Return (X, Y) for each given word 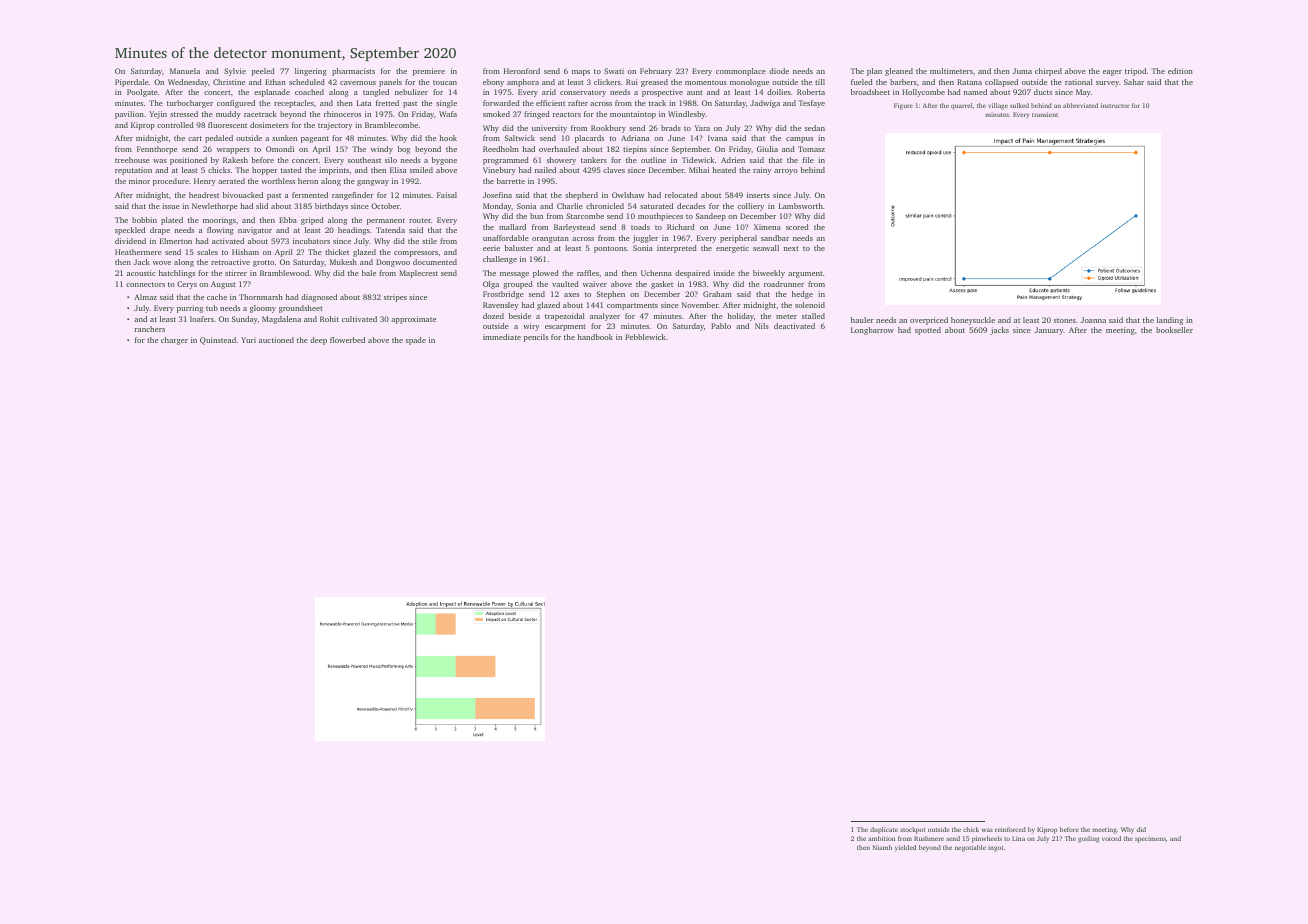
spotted (928, 331)
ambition (881, 838)
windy (382, 150)
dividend (130, 241)
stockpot (912, 830)
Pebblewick (645, 337)
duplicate (884, 830)
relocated (681, 195)
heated (724, 170)
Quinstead (218, 341)
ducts (1043, 92)
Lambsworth (801, 206)
